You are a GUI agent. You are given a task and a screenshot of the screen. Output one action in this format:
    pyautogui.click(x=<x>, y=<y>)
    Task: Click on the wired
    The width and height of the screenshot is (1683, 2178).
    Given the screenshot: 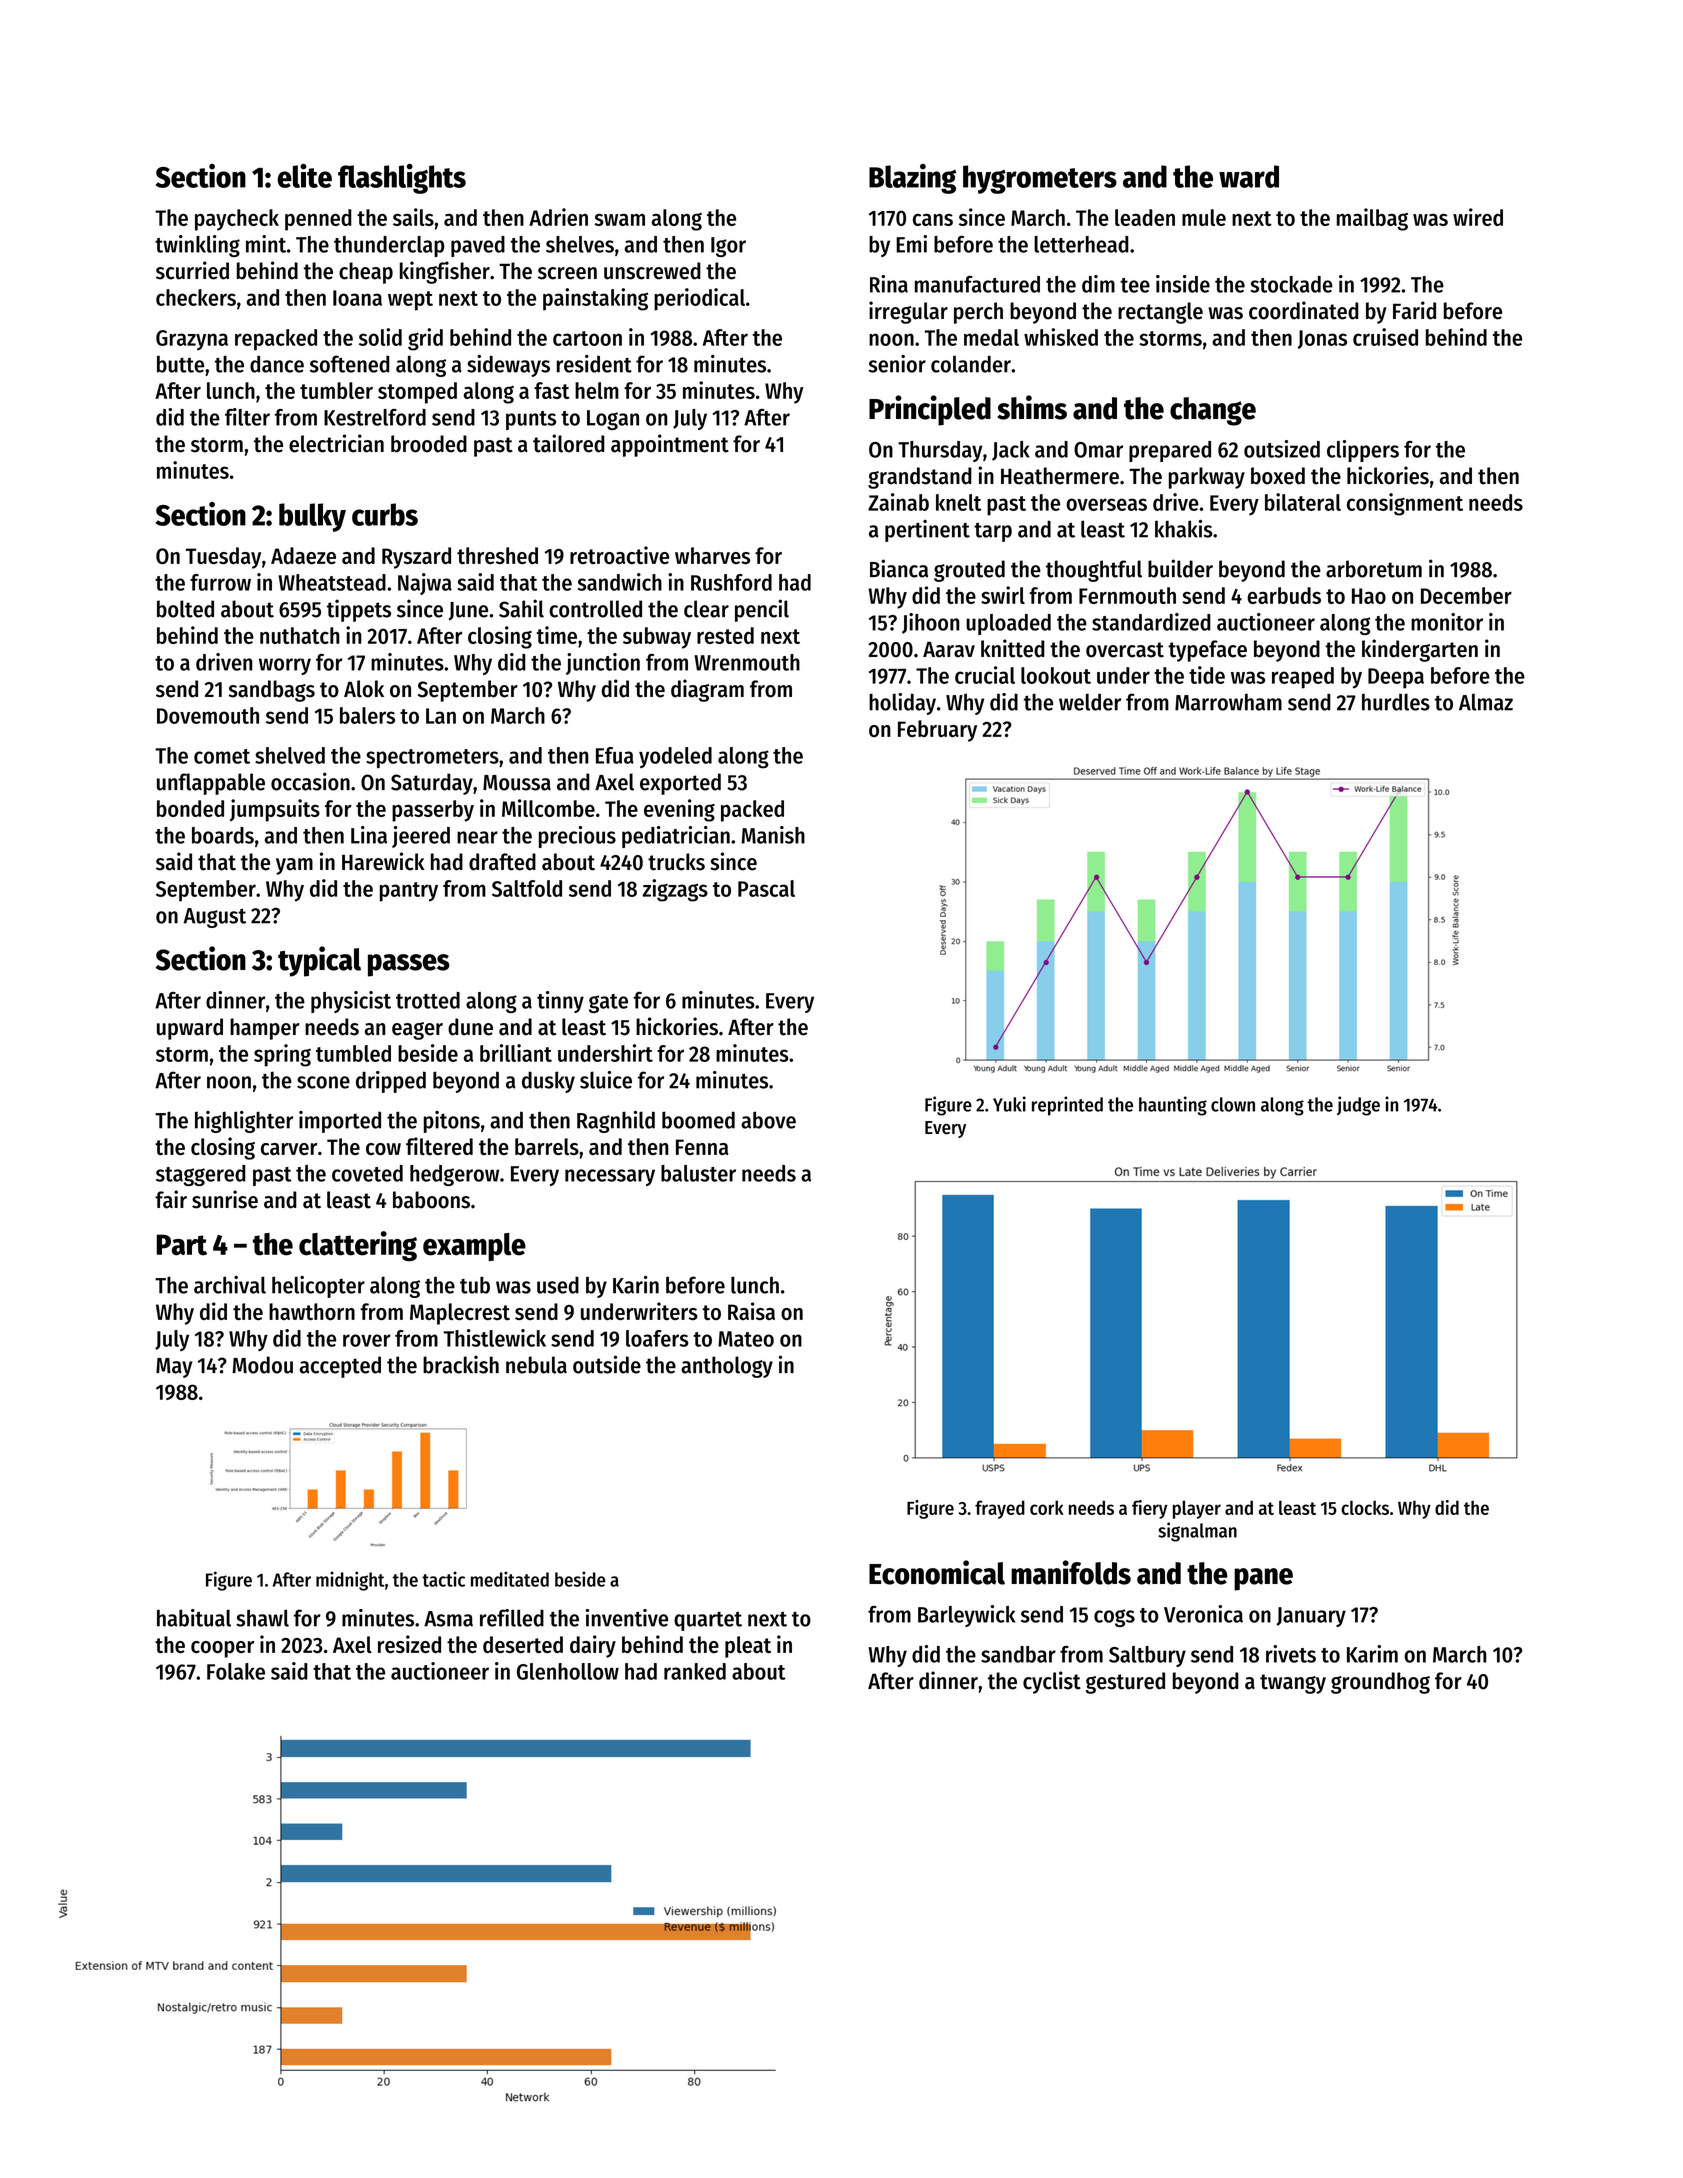 What is the action you would take?
    pyautogui.click(x=1478, y=217)
